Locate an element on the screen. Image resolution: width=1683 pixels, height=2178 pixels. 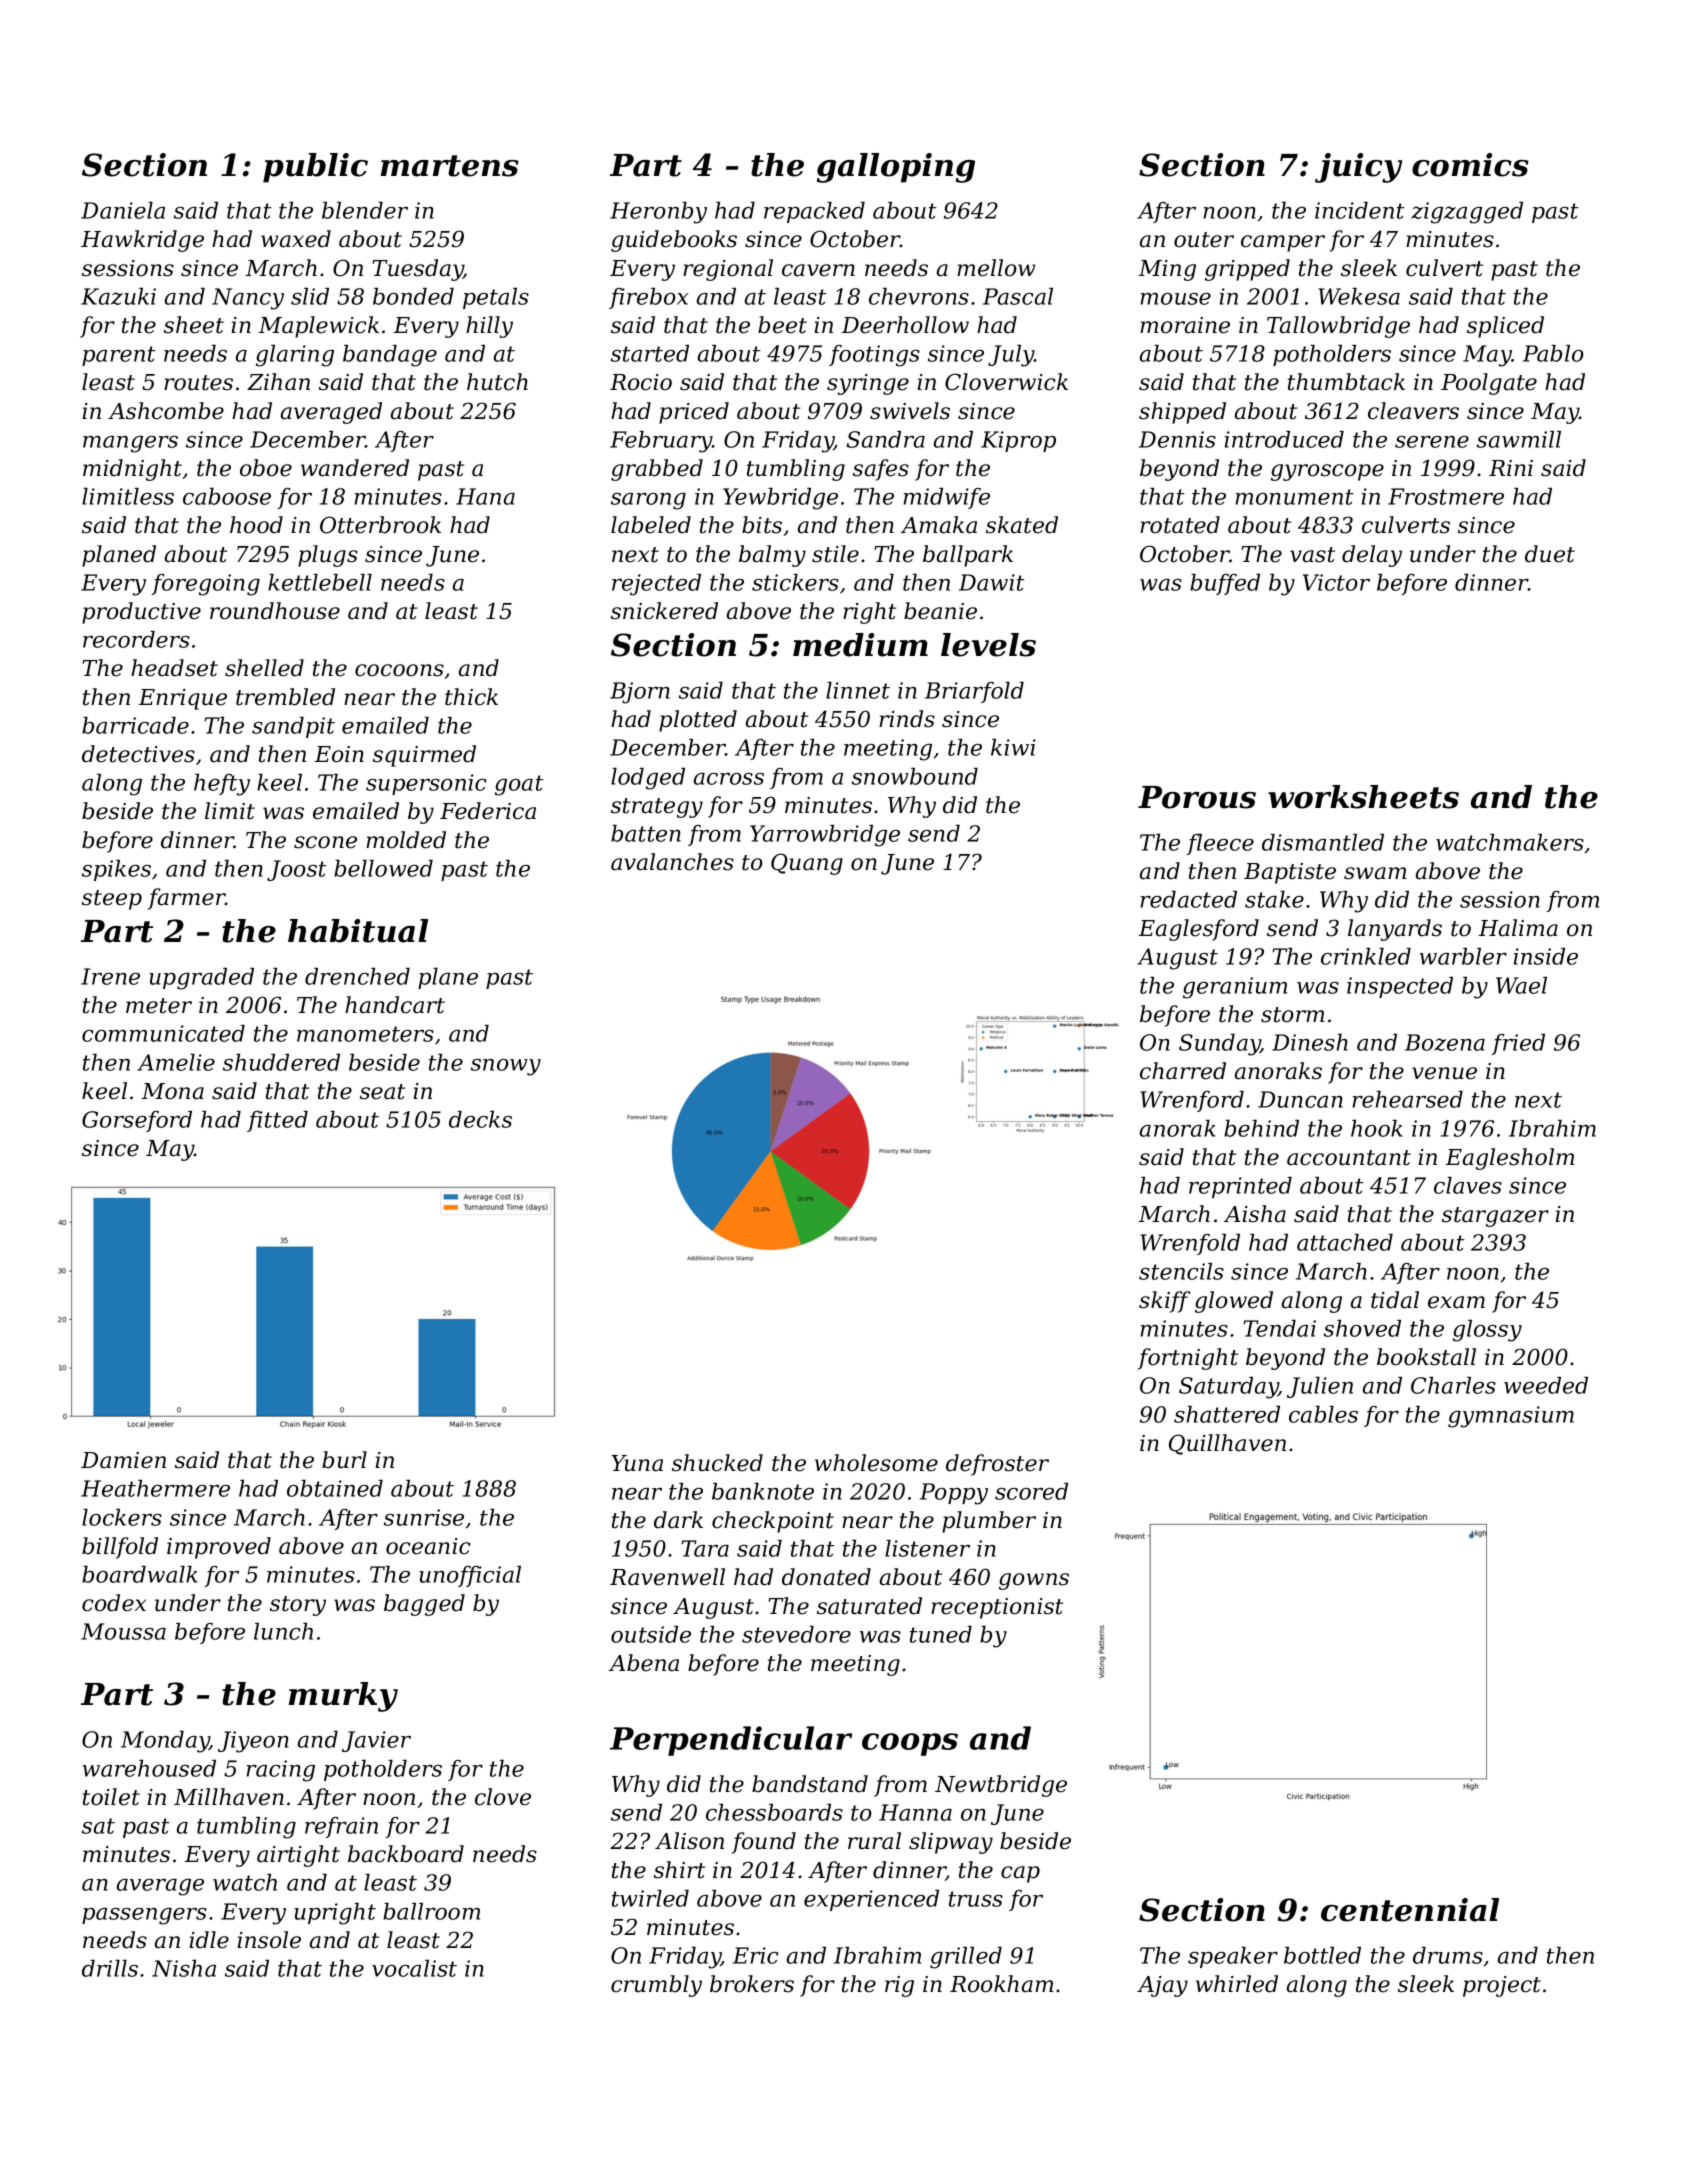
bandage is located at coordinates (390, 356).
